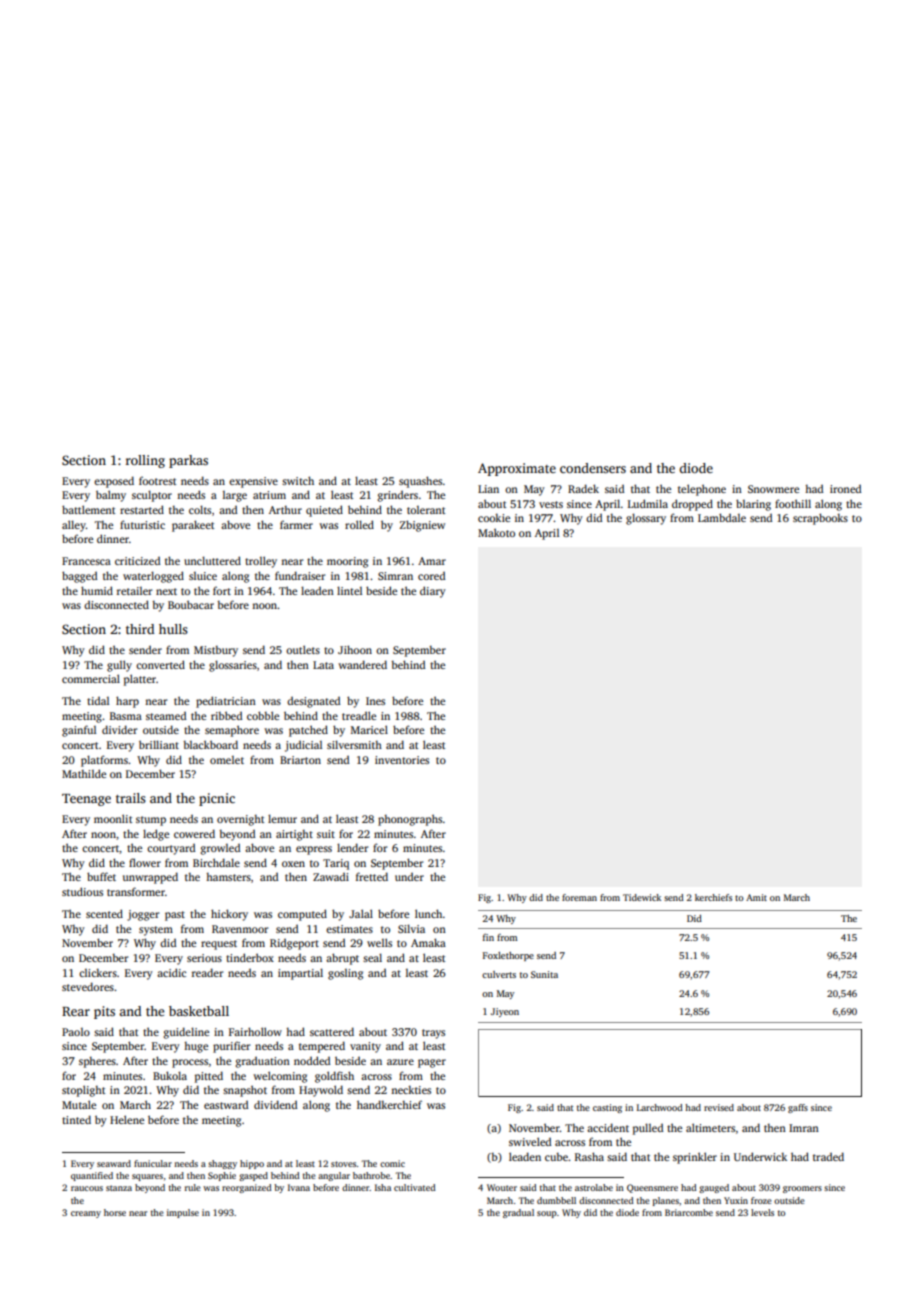 The height and width of the screenshot is (1308, 924). What do you see at coordinates (383, 1187) in the screenshot?
I see `Isha` at bounding box center [383, 1187].
